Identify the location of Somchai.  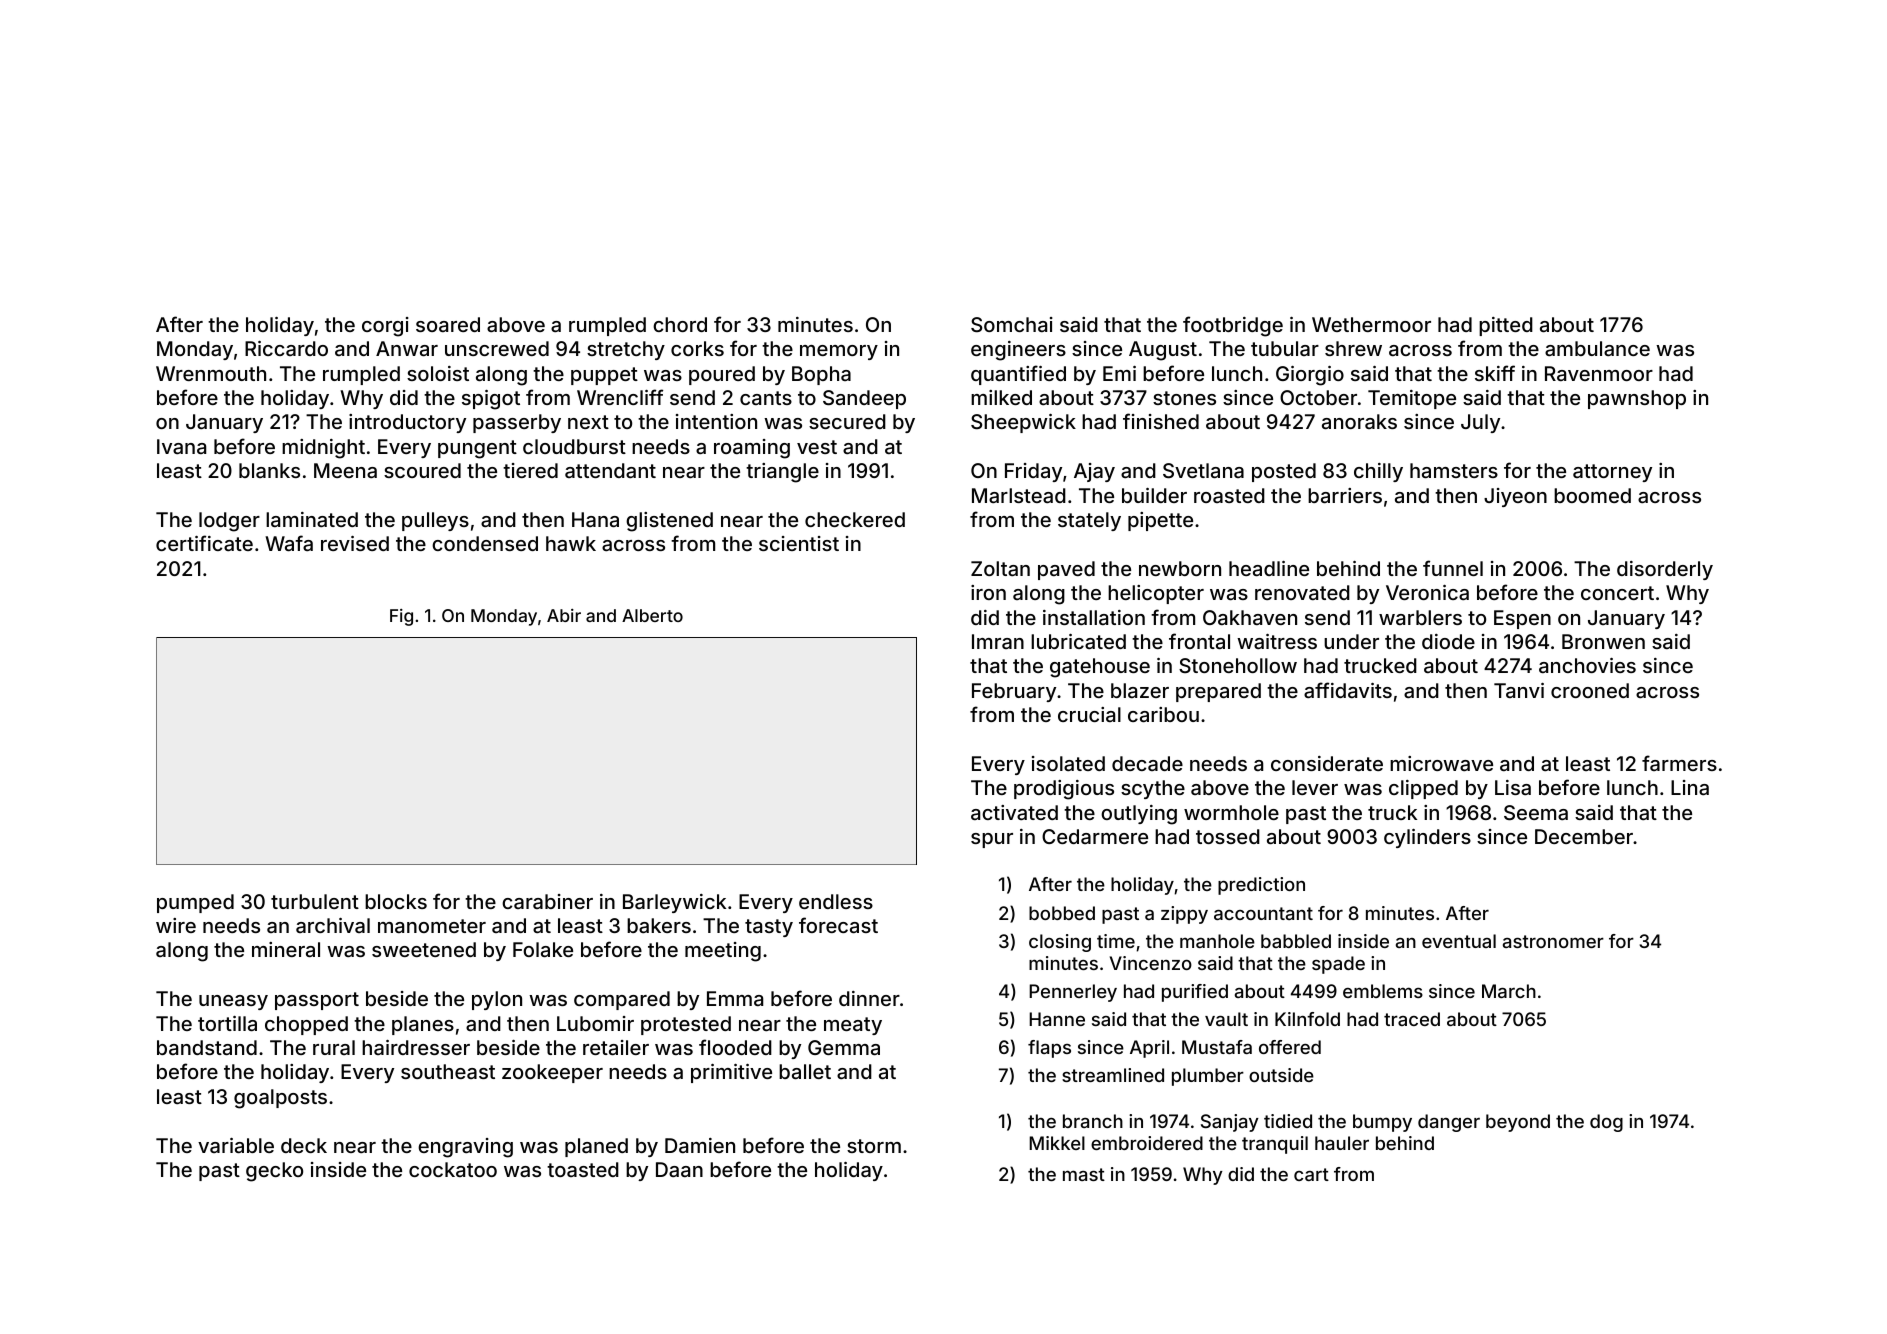
(1012, 324).
